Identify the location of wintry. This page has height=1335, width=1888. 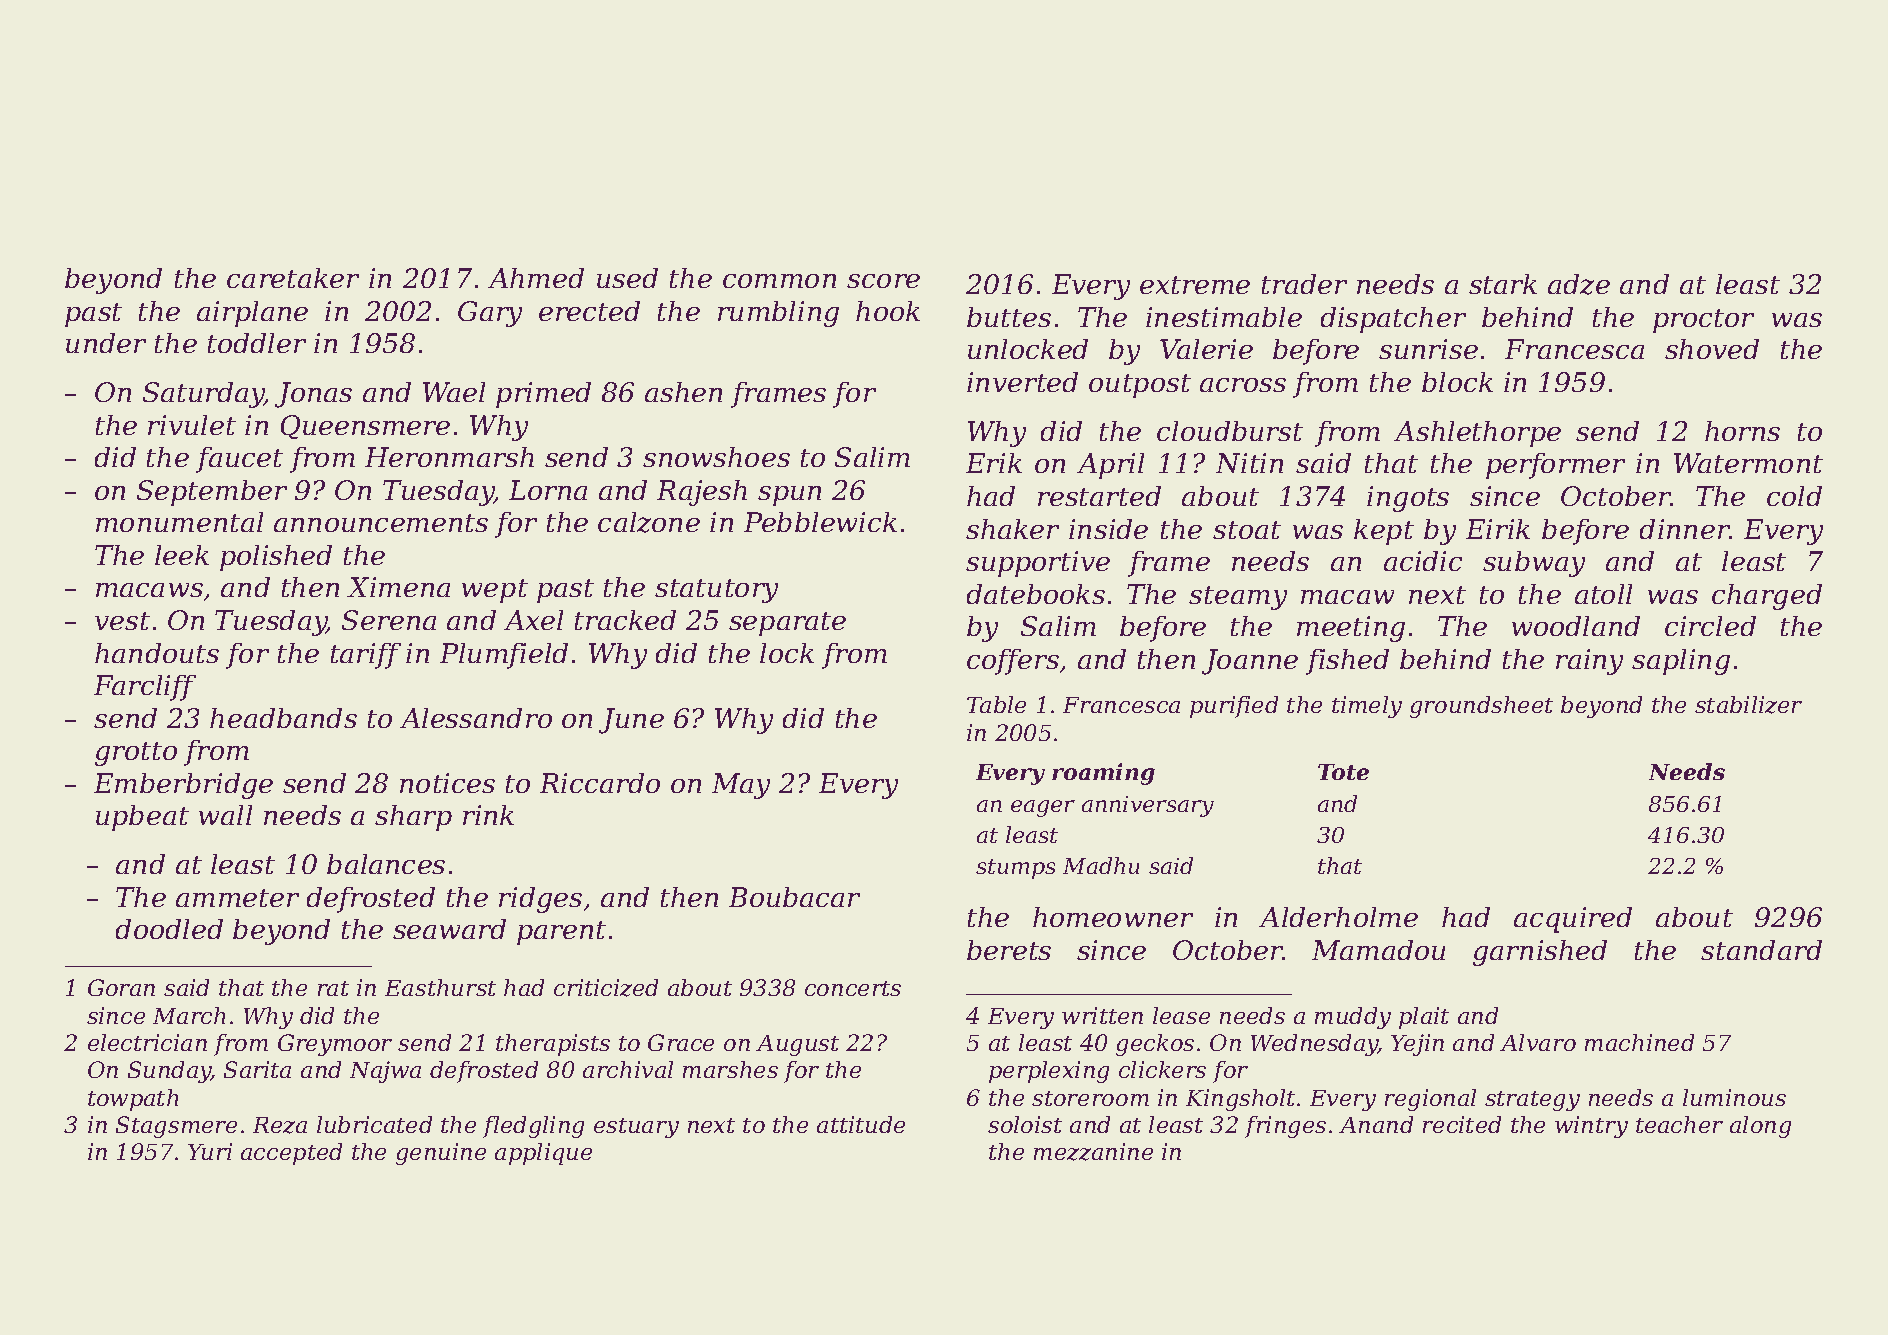
(1591, 1127).
